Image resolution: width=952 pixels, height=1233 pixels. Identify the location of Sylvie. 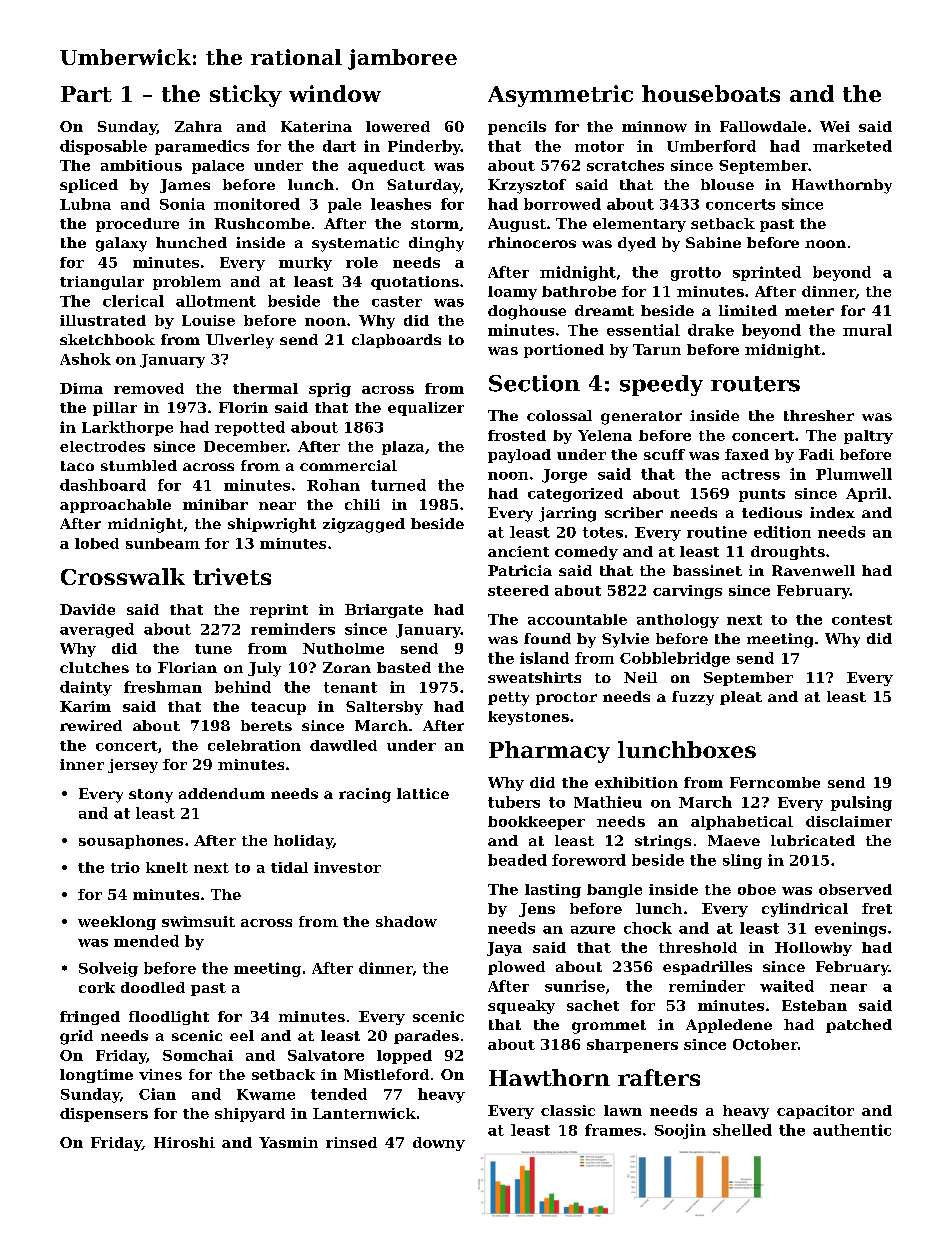
(625, 640).
